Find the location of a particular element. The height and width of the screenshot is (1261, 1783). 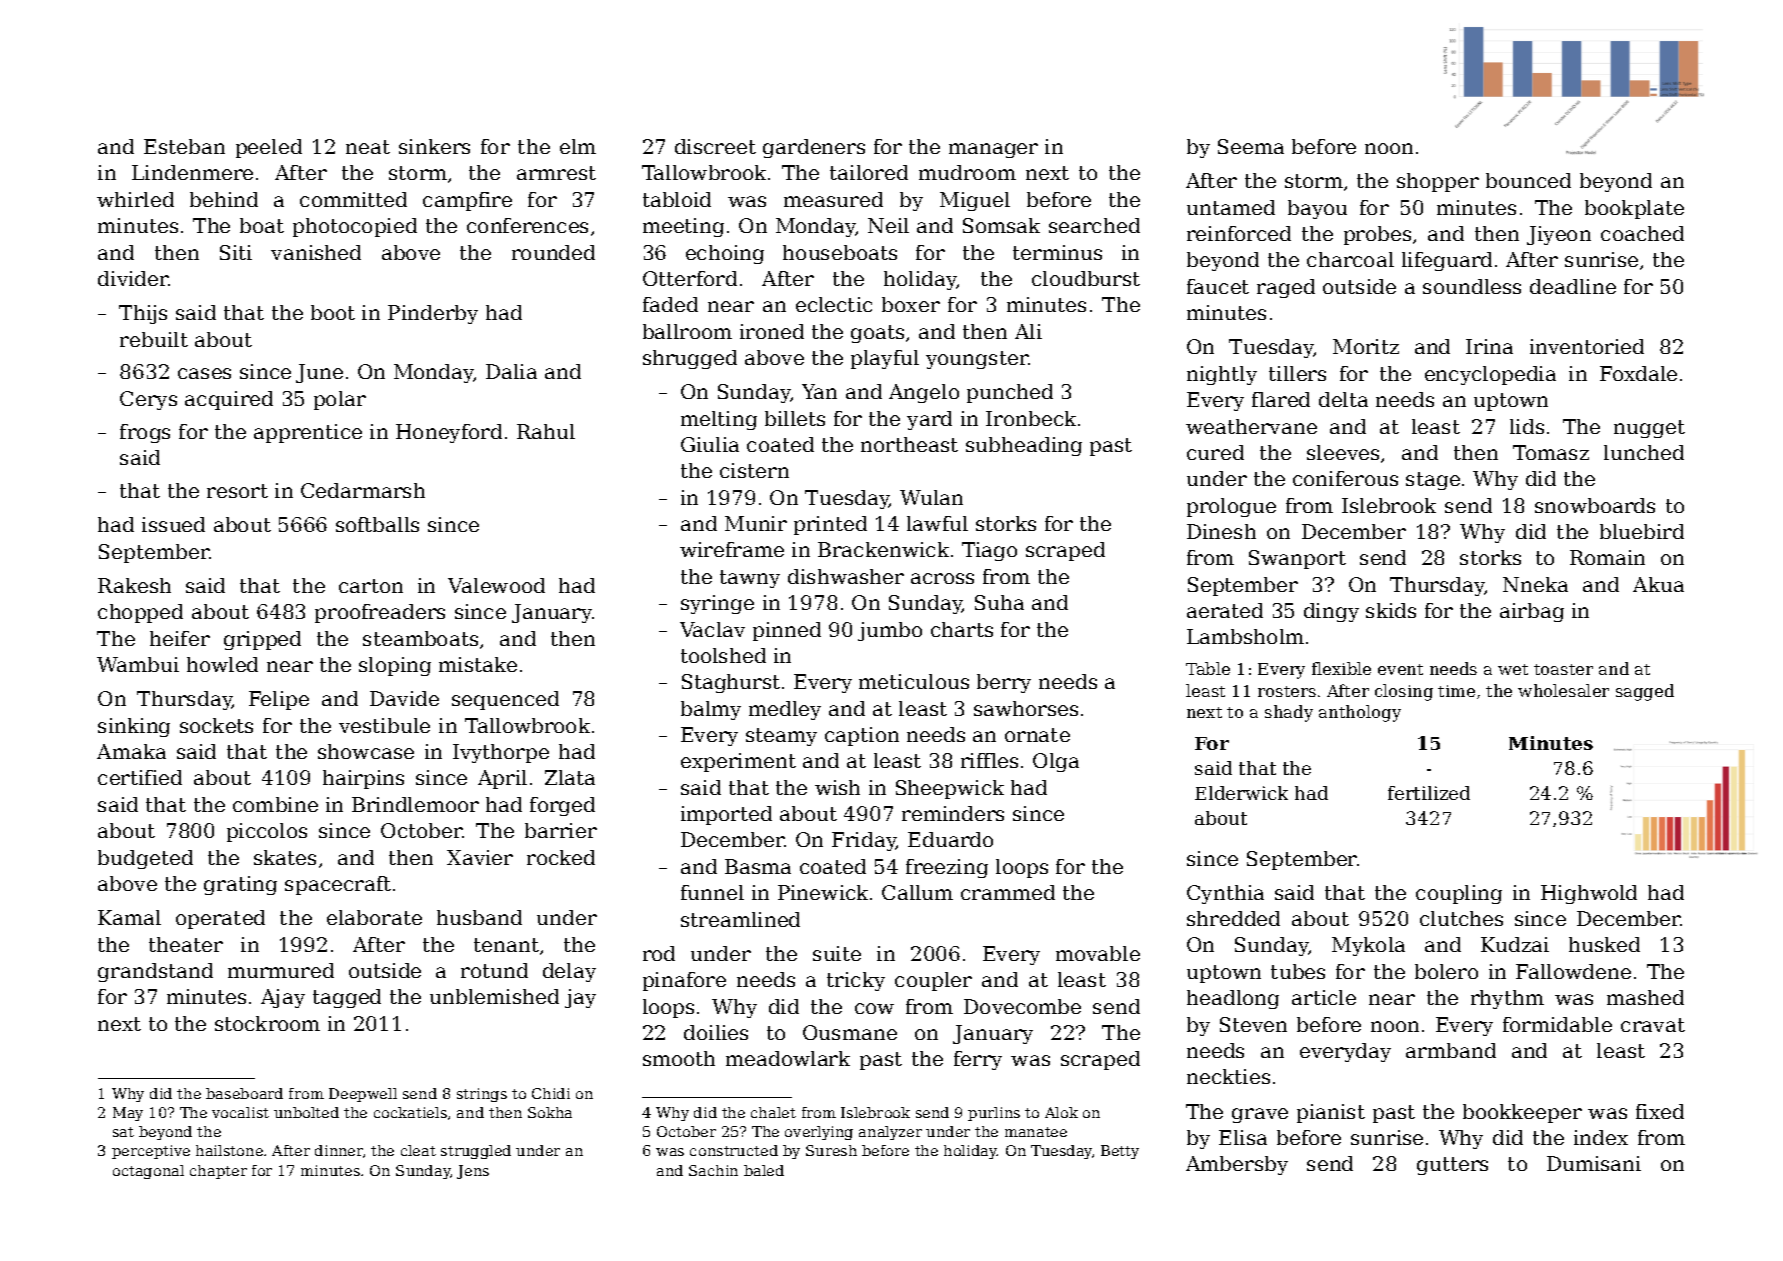

elm is located at coordinates (578, 146).
